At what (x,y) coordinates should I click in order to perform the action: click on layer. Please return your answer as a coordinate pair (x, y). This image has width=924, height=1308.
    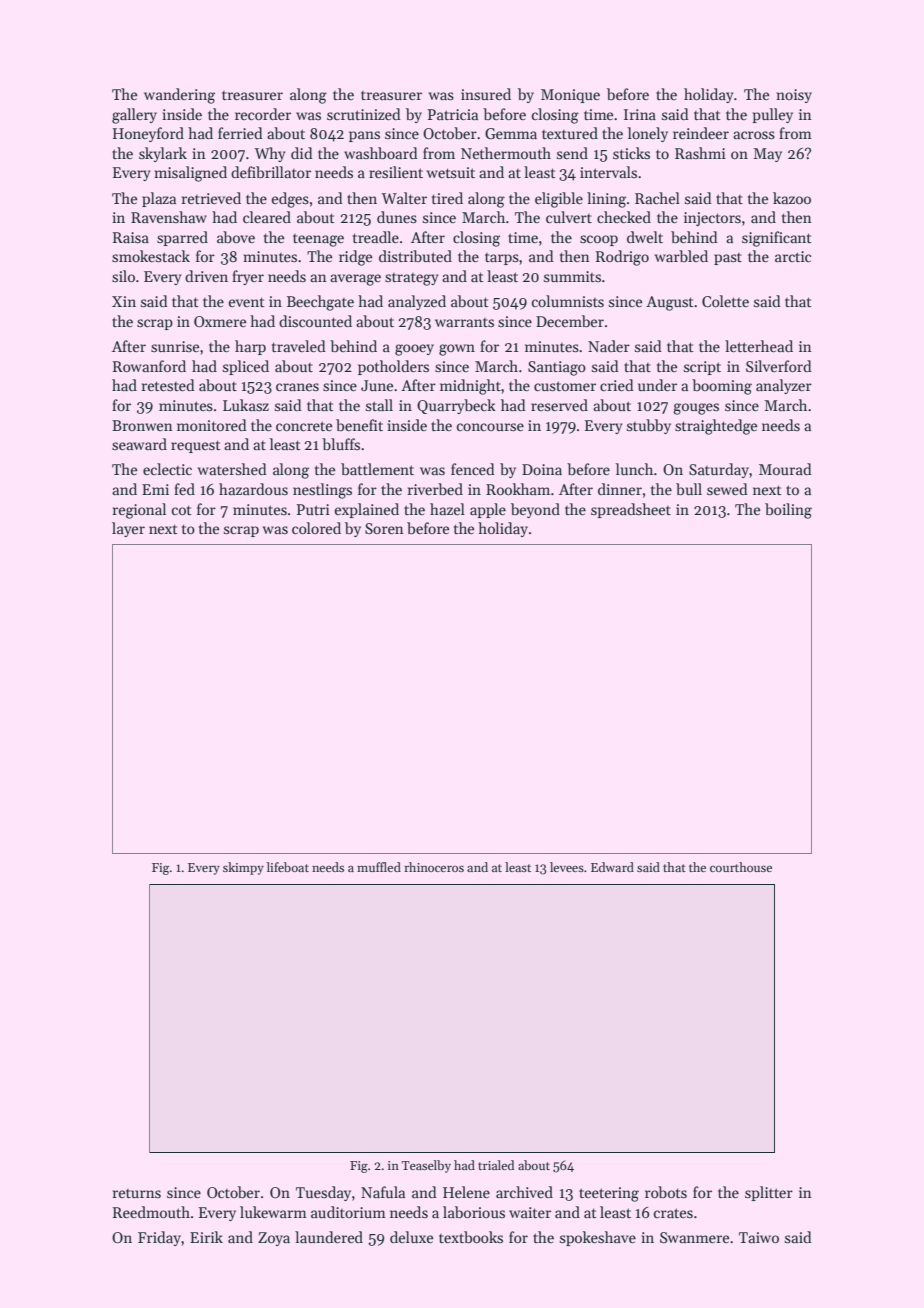
    Looking at the image, I should click on (128, 529).
